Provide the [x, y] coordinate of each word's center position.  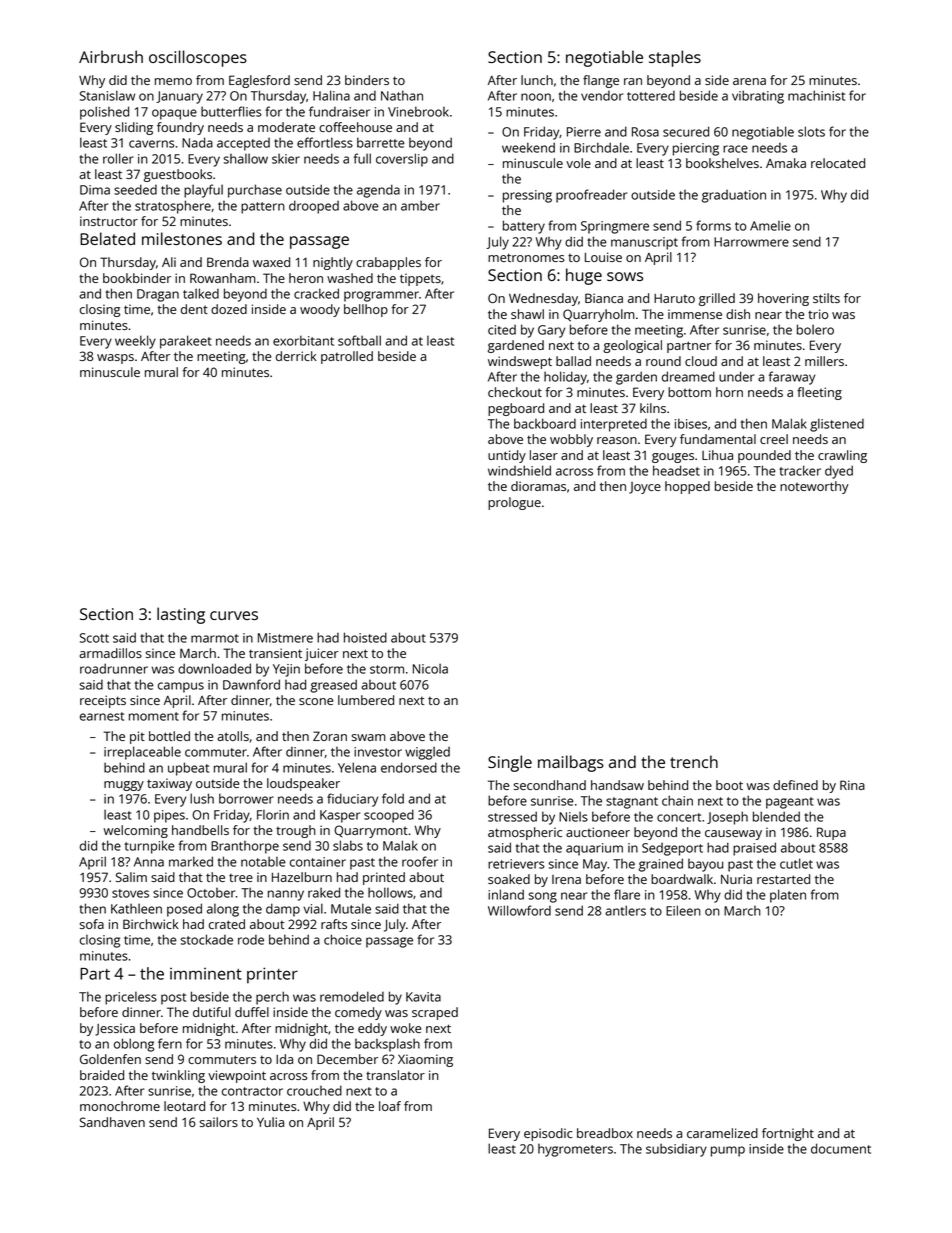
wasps [115, 359]
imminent [206, 974]
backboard [545, 423]
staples [675, 58]
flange [601, 81]
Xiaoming [425, 1060]
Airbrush [111, 56]
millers [824, 361]
